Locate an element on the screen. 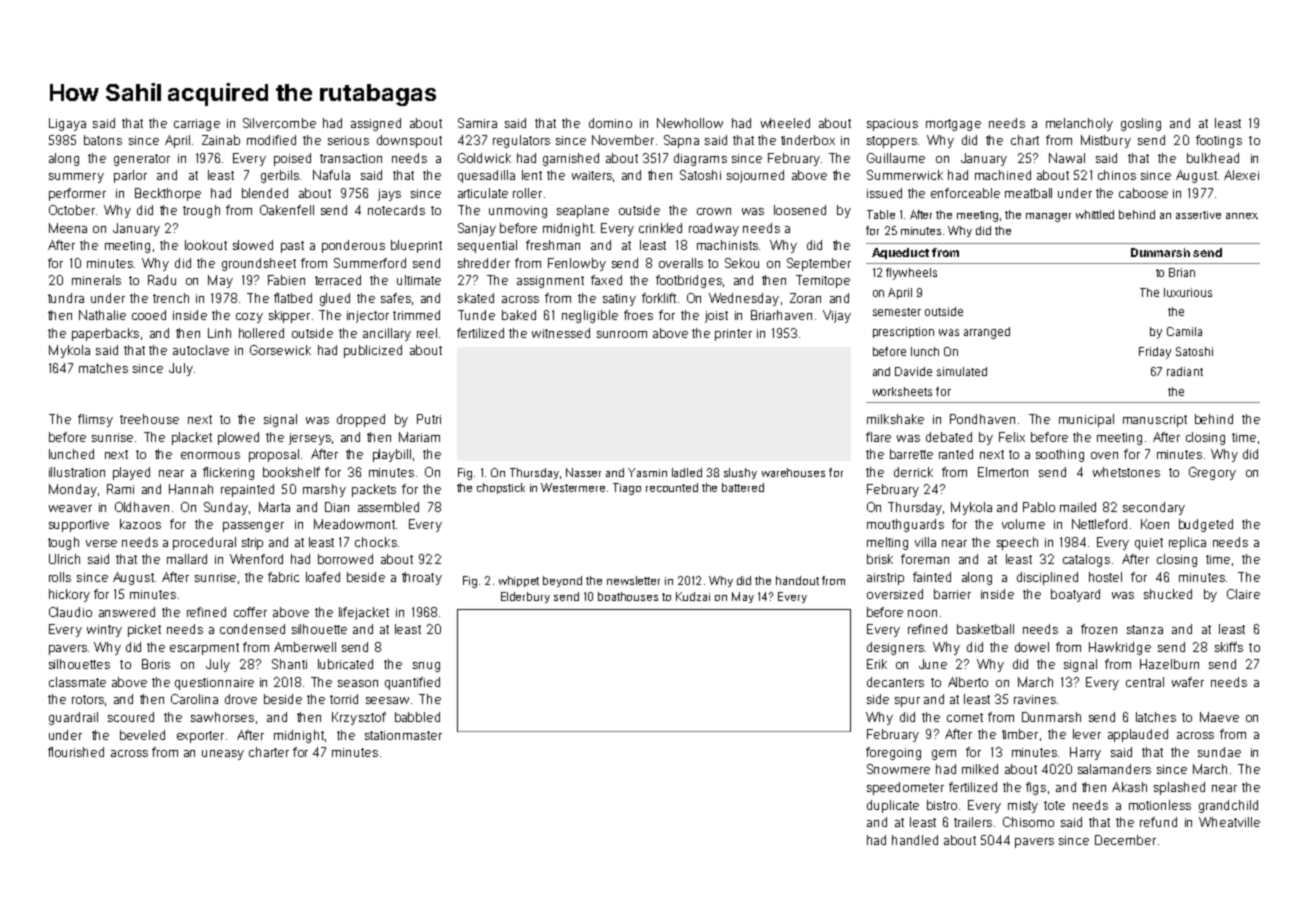 Image resolution: width=1308 pixels, height=924 pixels. duplicate is located at coordinates (893, 806).
